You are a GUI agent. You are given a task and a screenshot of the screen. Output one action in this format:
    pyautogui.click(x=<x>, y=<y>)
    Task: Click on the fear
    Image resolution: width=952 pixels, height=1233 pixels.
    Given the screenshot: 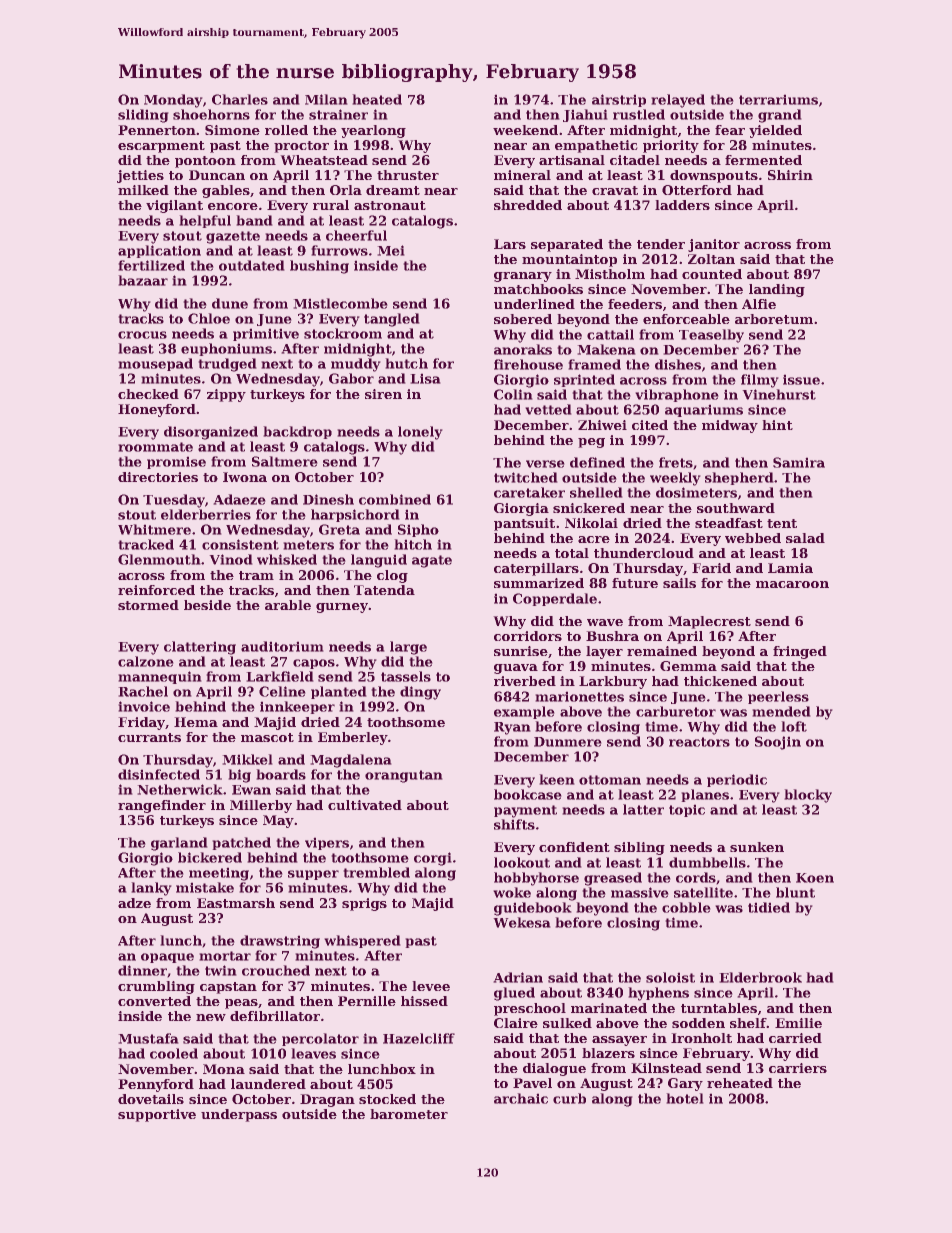 What is the action you would take?
    pyautogui.click(x=730, y=130)
